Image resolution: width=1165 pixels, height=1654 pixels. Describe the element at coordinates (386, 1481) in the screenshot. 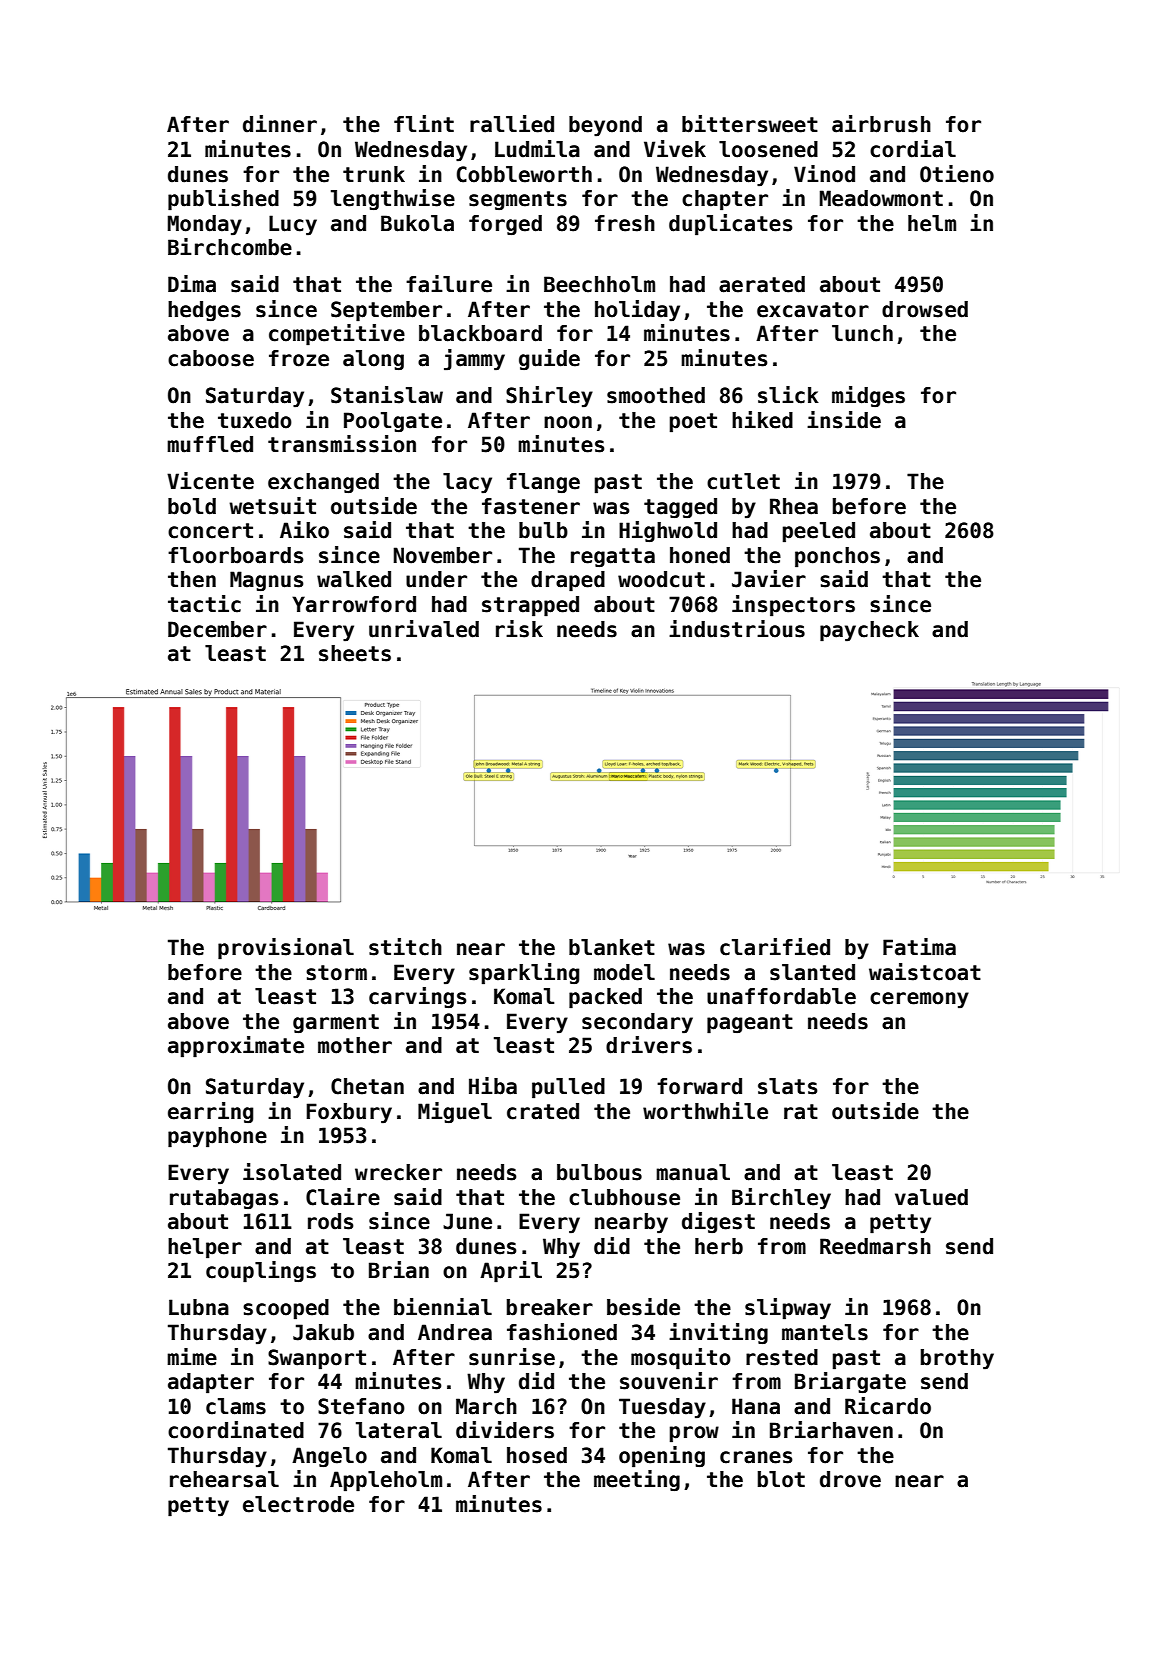

I see `Appleholm` at that location.
